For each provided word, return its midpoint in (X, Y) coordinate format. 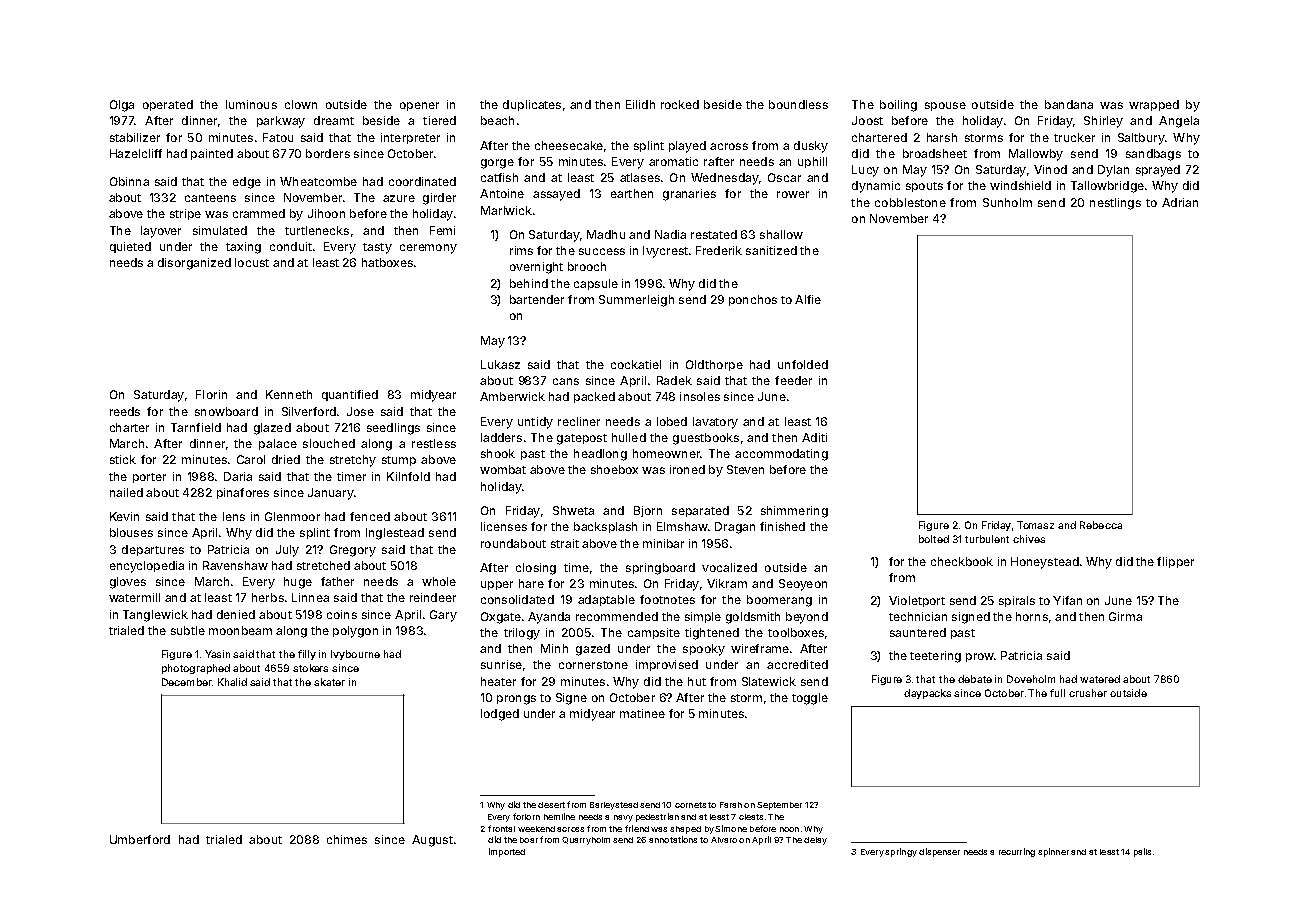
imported (507, 852)
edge (247, 183)
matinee (642, 713)
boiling (898, 106)
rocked (680, 104)
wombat (503, 469)
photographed (196, 669)
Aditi (814, 437)
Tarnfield (196, 427)
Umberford (140, 839)
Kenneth (289, 394)
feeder (793, 380)
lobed (672, 421)
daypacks (927, 694)
